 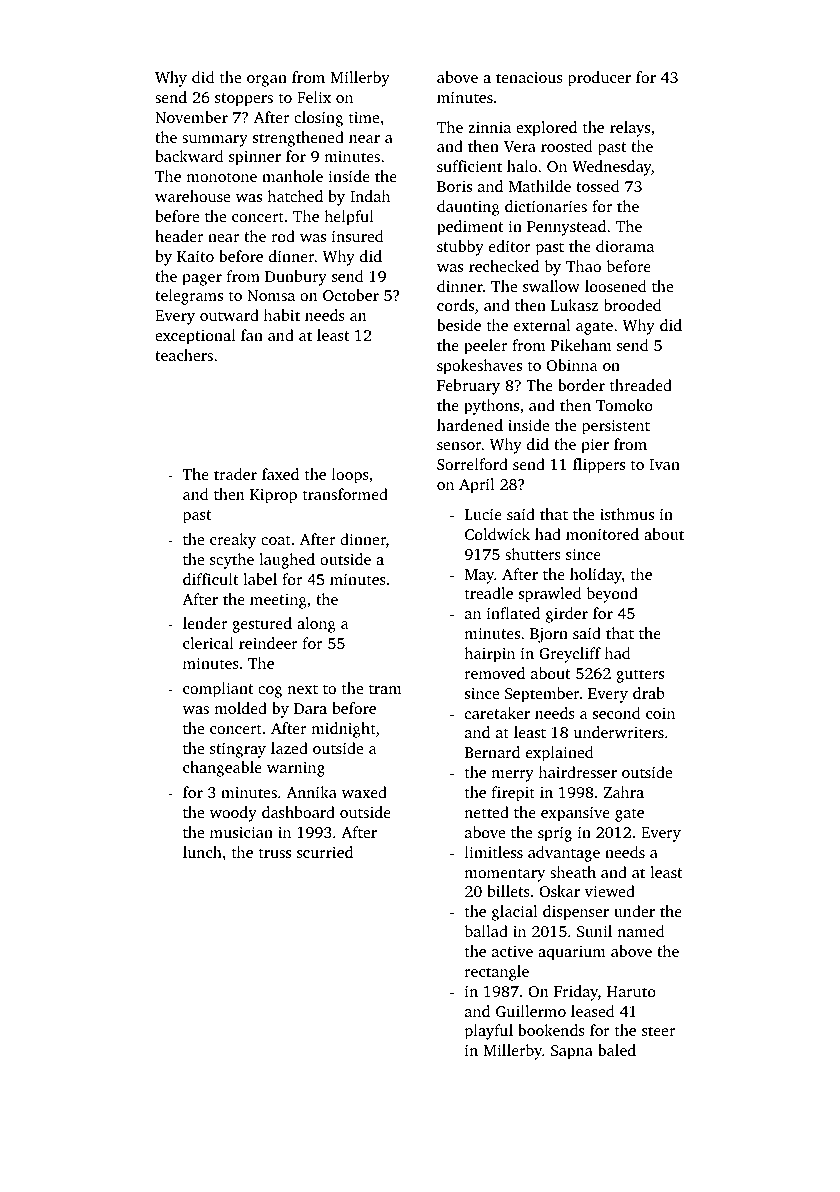 I want to click on time, so click(x=364, y=117).
